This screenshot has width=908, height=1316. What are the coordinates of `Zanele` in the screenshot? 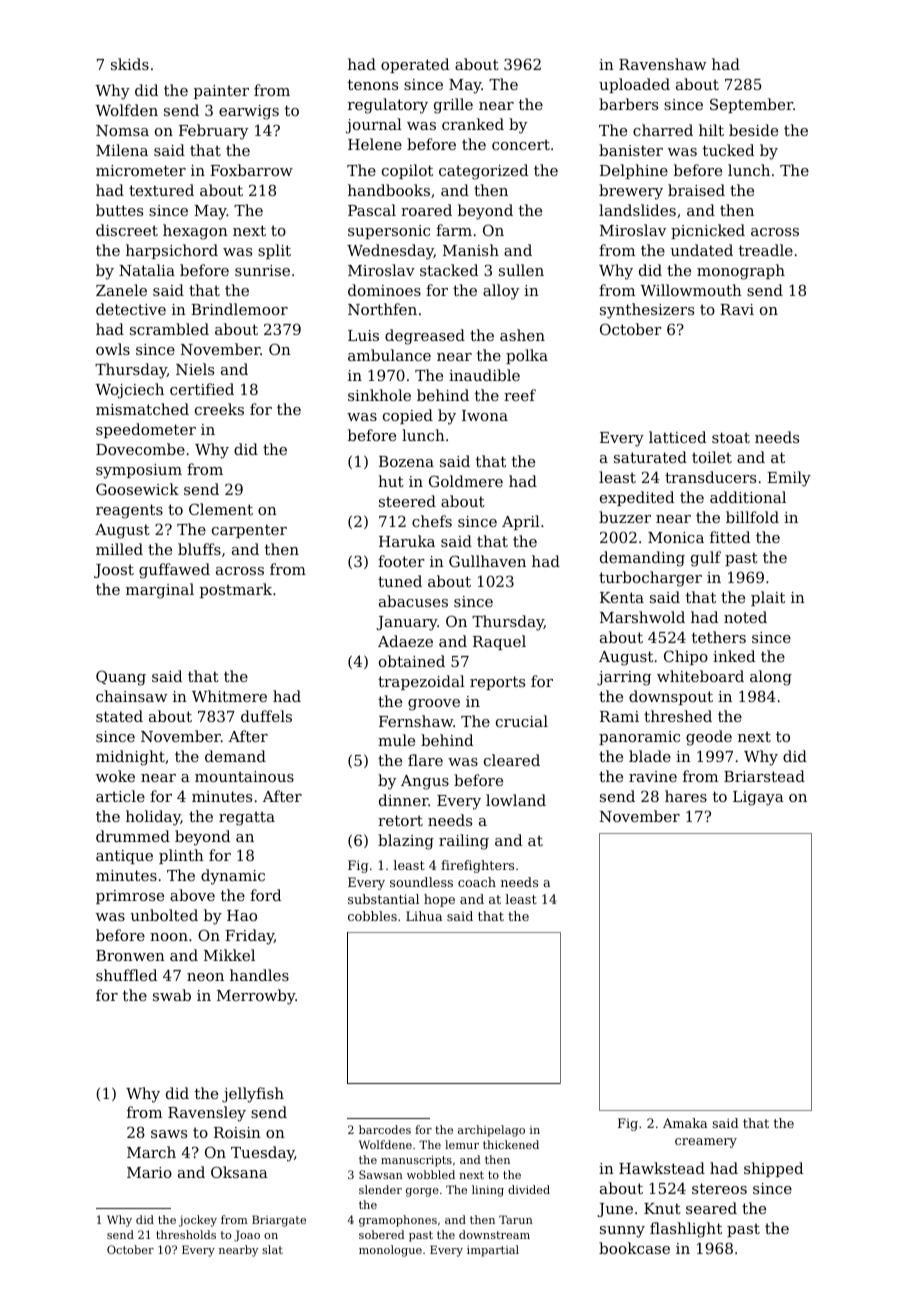 It's located at (121, 290).
